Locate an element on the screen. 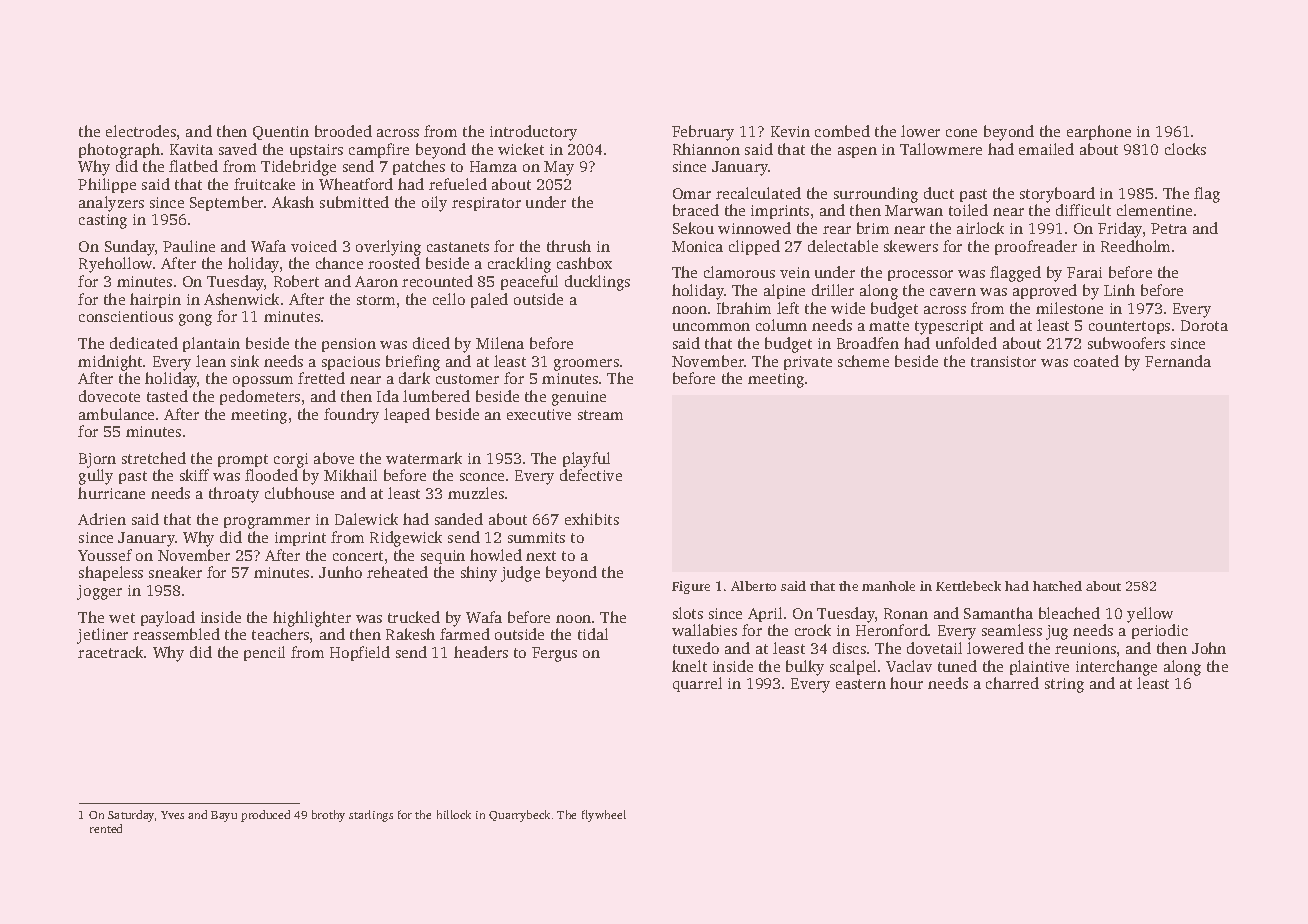 The width and height of the screenshot is (1308, 924). cashbox is located at coordinates (584, 263).
